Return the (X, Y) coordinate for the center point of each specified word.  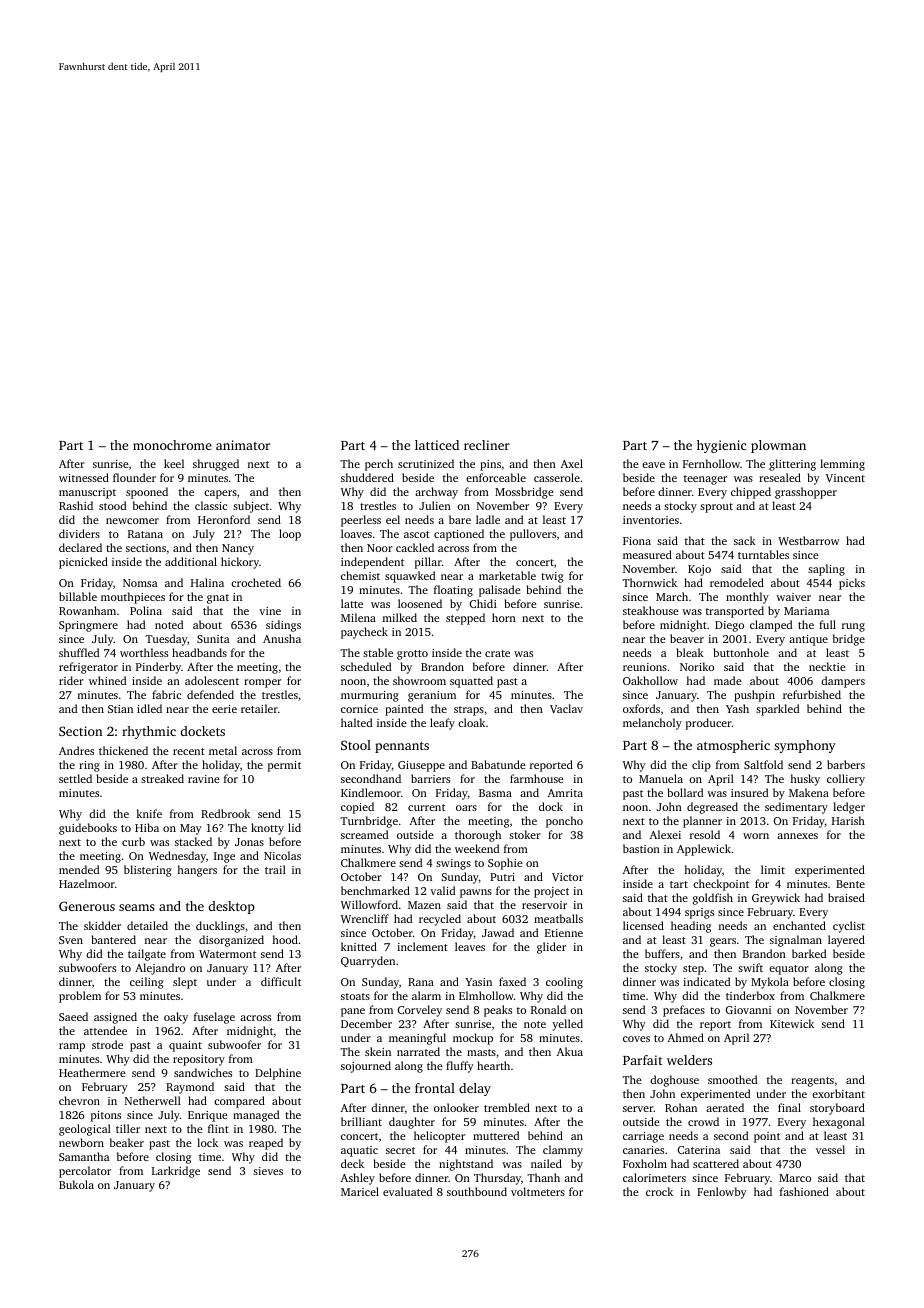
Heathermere (92, 1072)
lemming (842, 465)
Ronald (548, 1009)
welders (689, 1060)
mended (79, 869)
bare (460, 519)
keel (174, 463)
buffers (662, 953)
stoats (355, 996)
